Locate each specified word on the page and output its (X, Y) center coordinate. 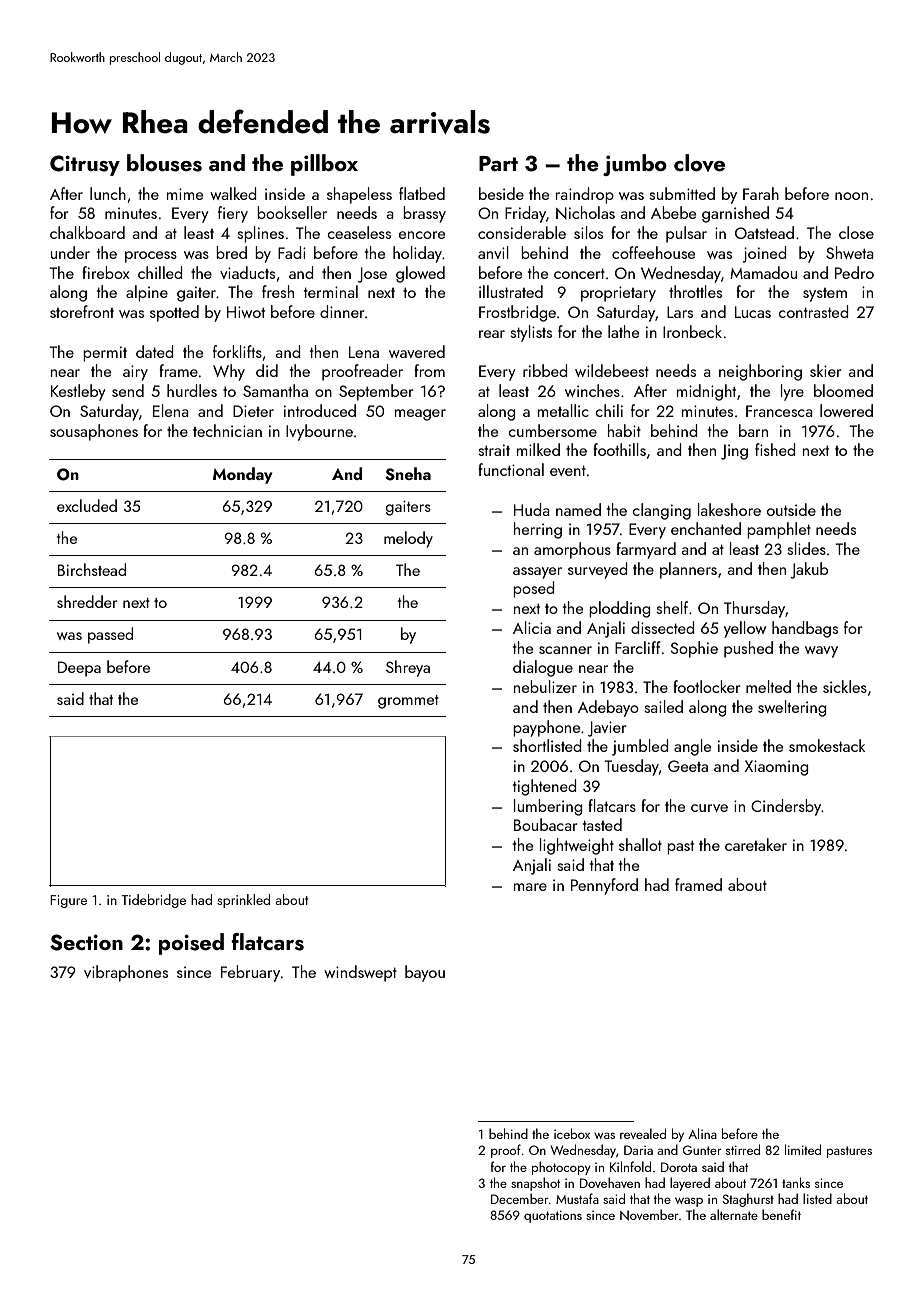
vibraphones (126, 973)
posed (533, 589)
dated (154, 351)
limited (803, 1149)
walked (233, 193)
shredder (87, 601)
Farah (761, 193)
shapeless (359, 195)
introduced (320, 410)
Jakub (809, 570)
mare (530, 887)
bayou (425, 973)
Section (86, 942)
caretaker (756, 844)
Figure (68, 901)
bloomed (843, 390)
